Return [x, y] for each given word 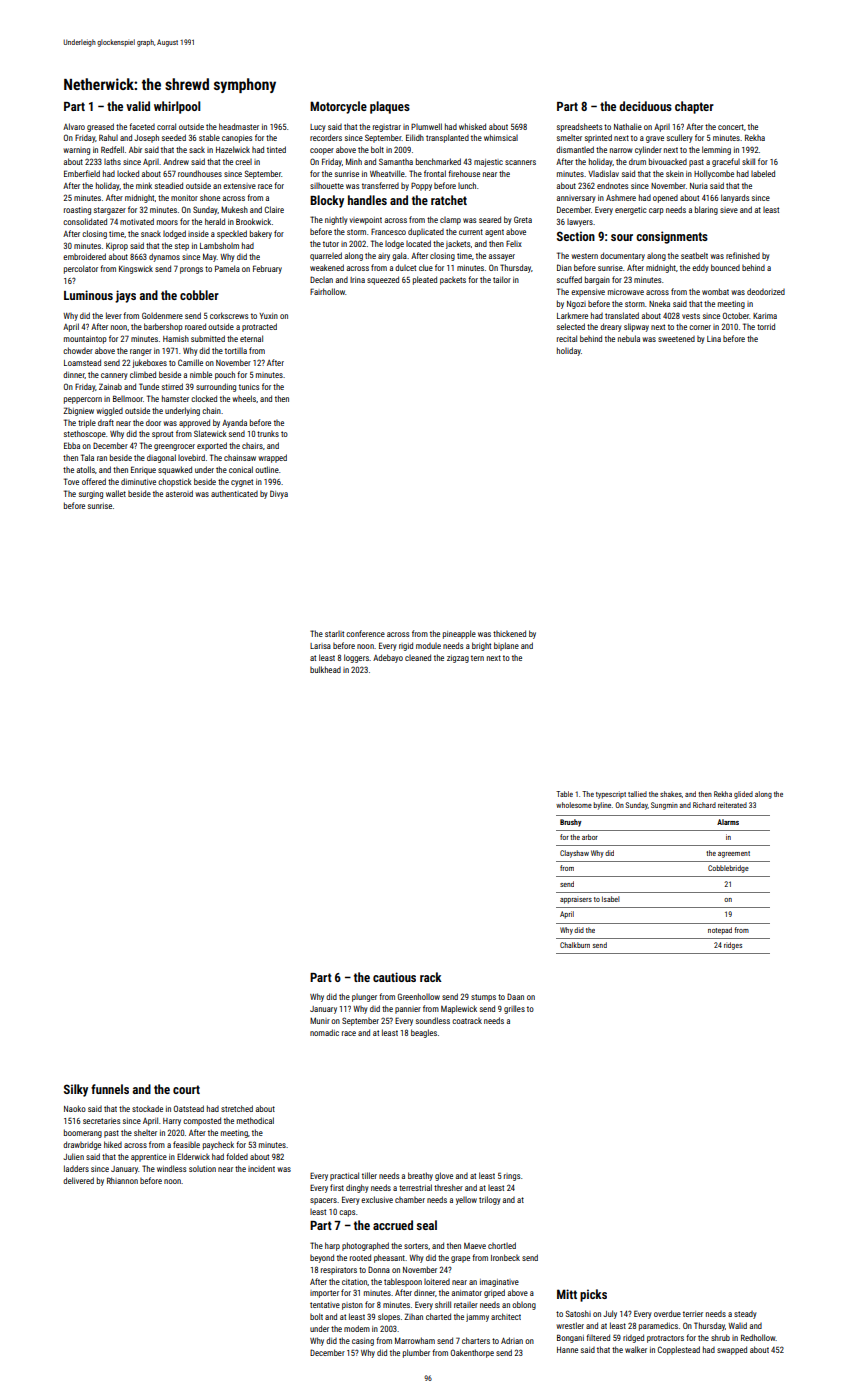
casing [363, 1342]
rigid [406, 646]
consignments [672, 237]
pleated [425, 280]
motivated [137, 221]
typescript [611, 795]
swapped [732, 1350]
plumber [416, 1353]
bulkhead [325, 669]
